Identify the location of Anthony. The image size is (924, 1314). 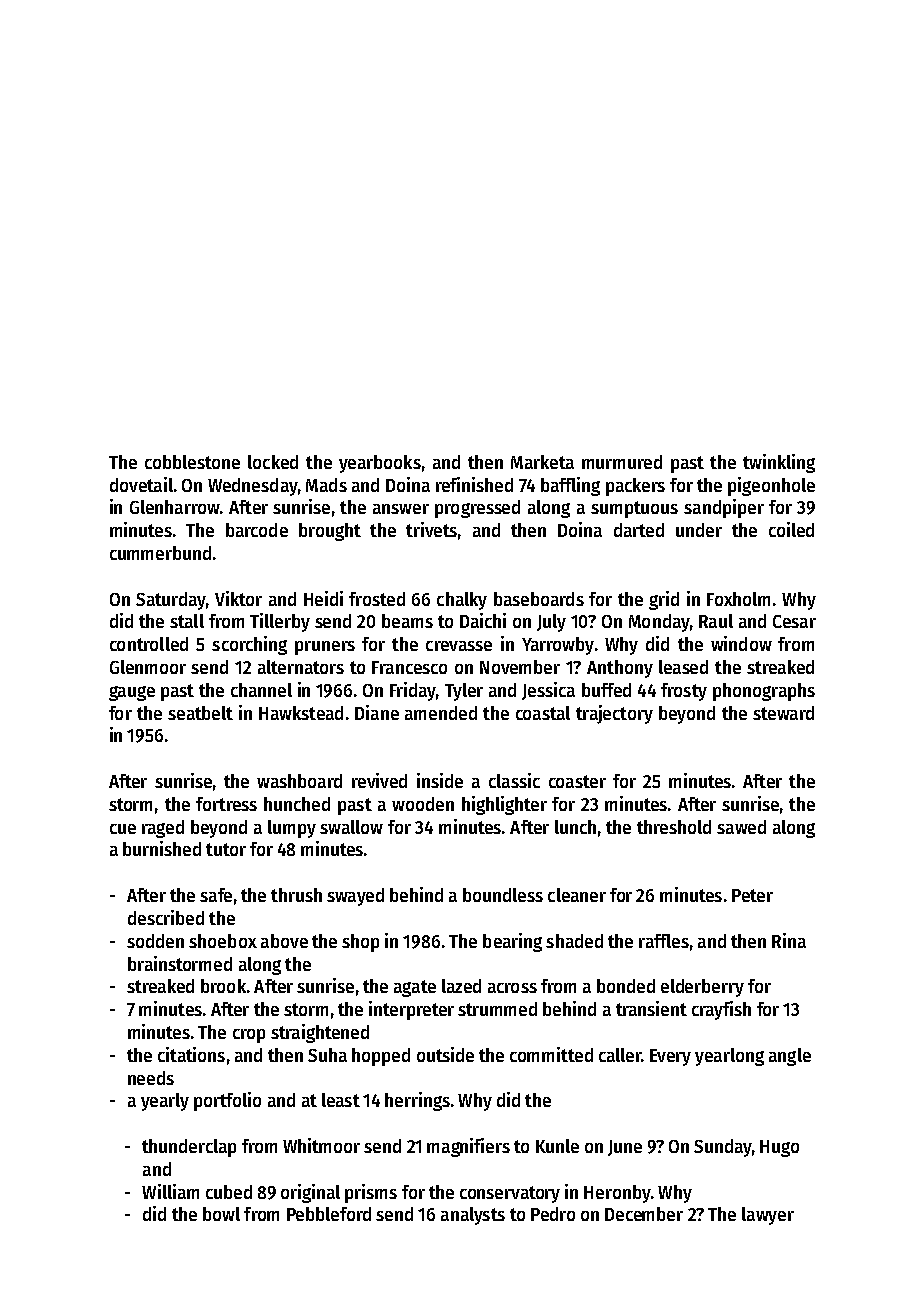
(620, 669).
